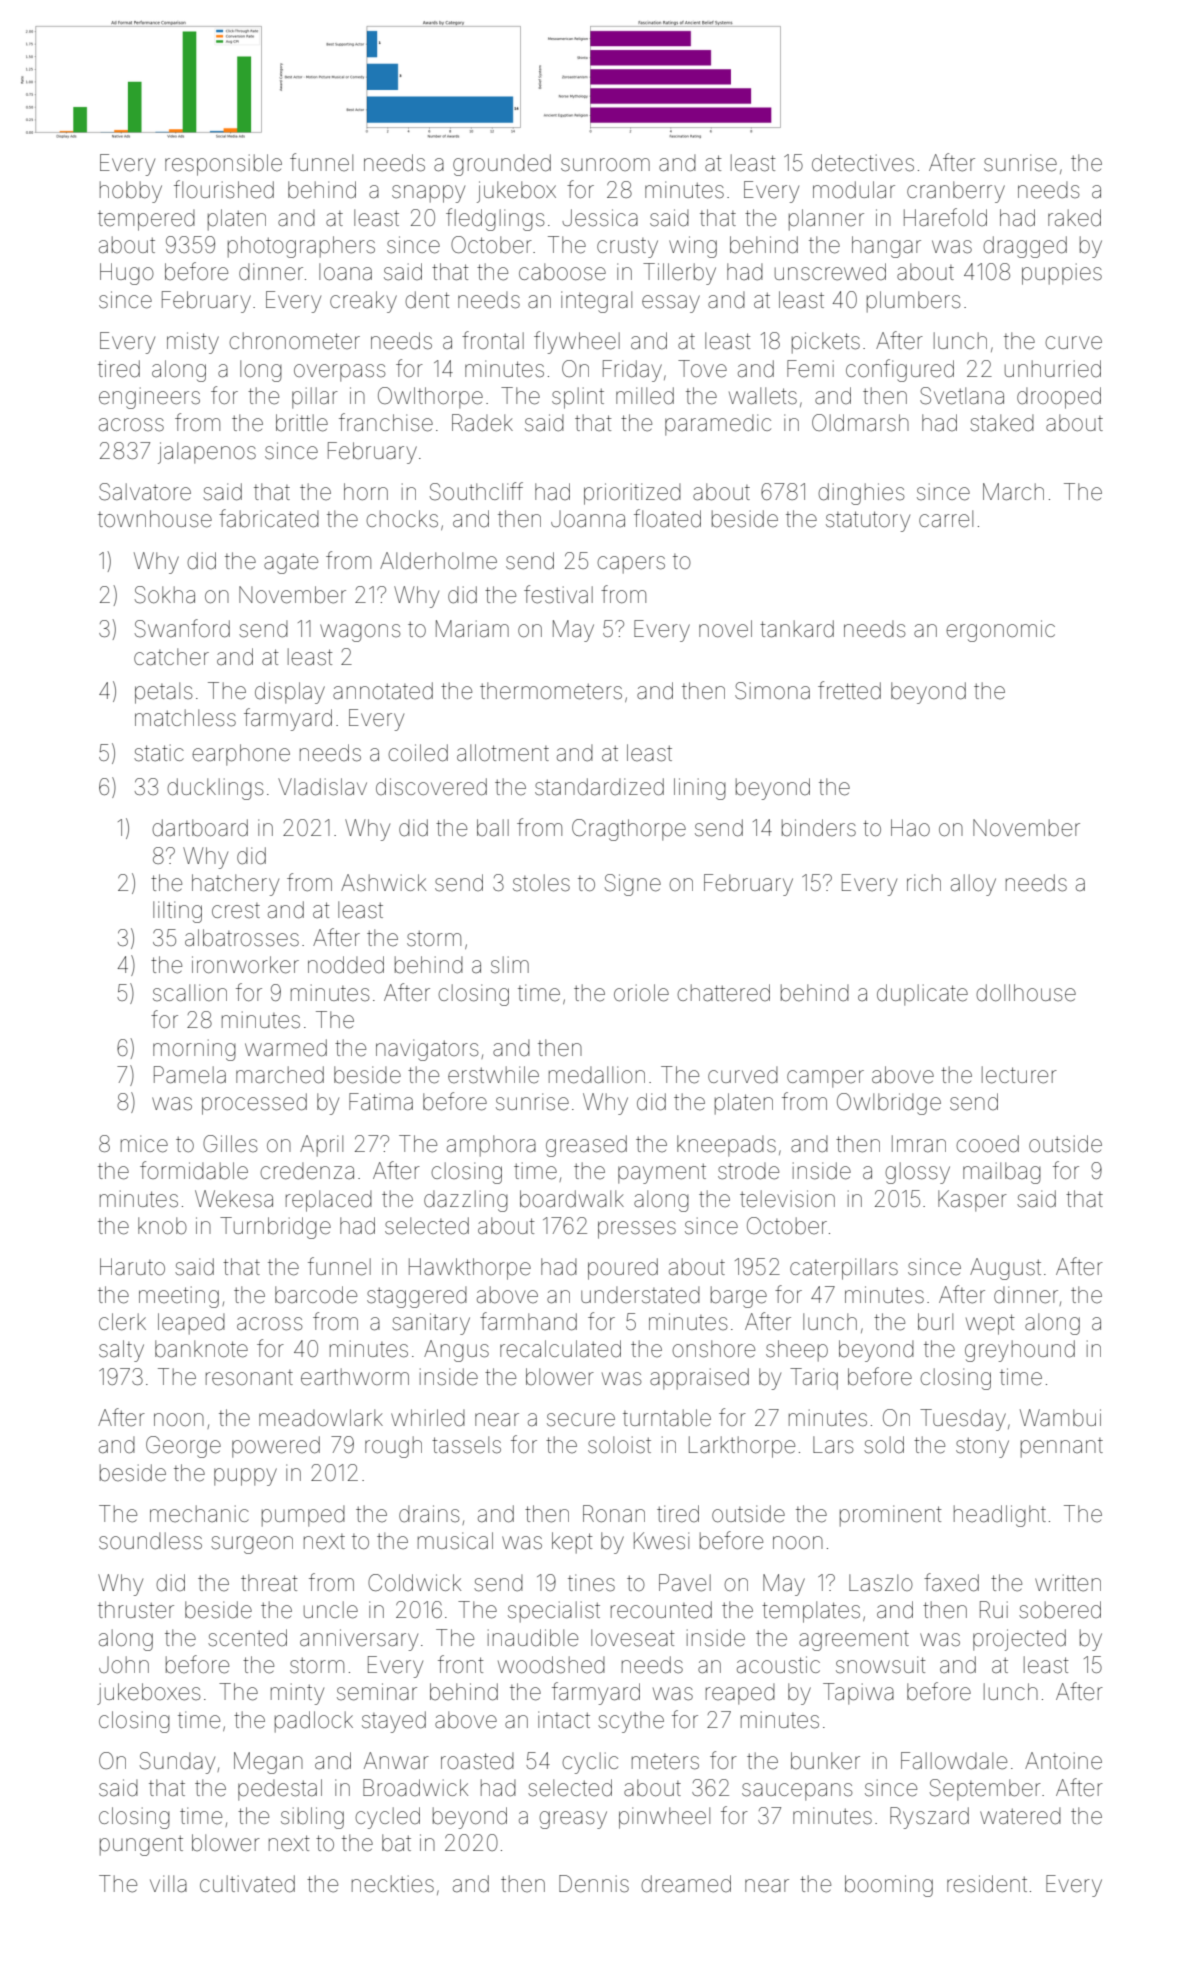 This document has width=1201, height=1978. I want to click on sibling, so click(312, 1818).
